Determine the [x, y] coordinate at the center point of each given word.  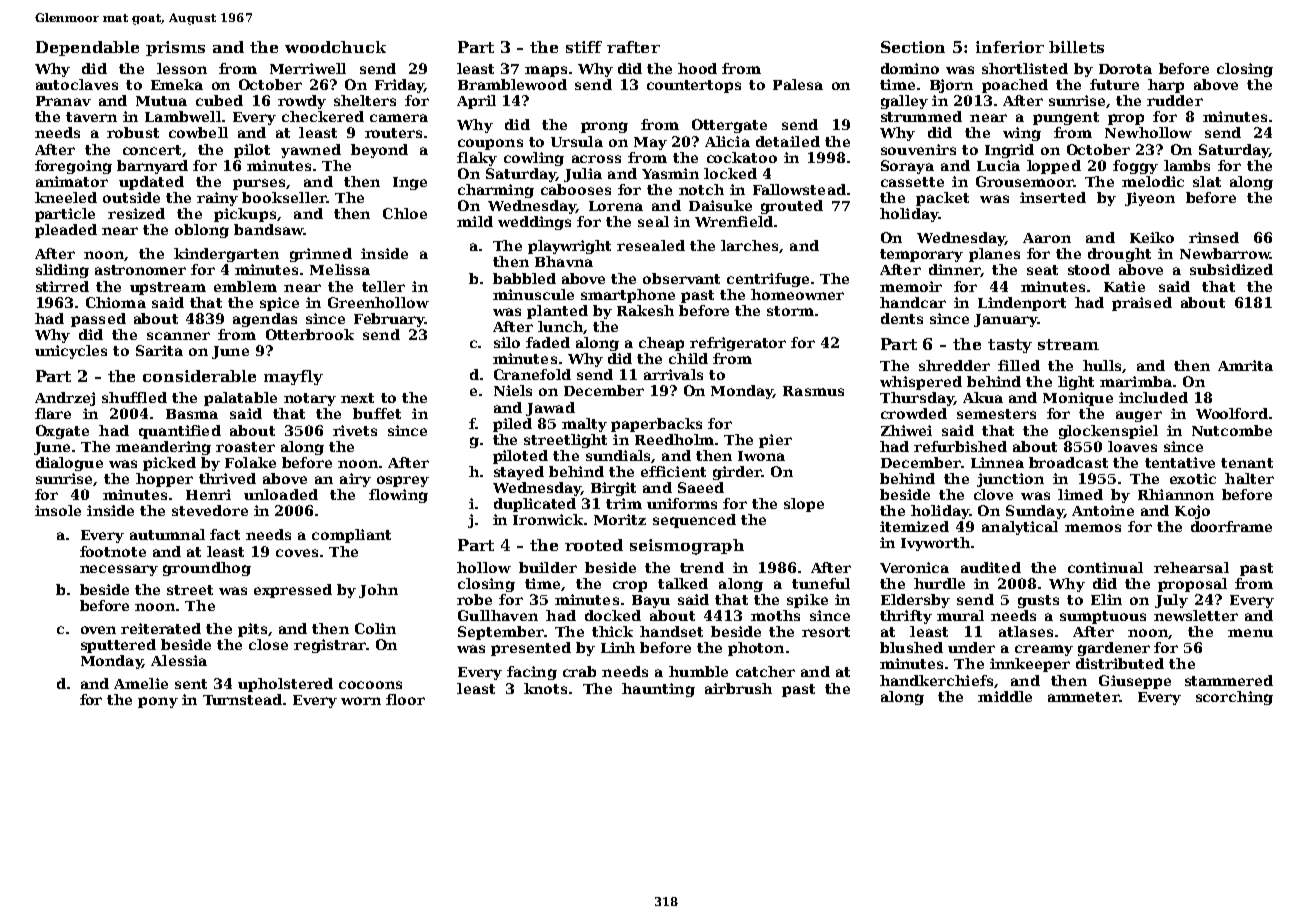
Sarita [159, 350]
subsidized [1231, 269]
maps [546, 71]
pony [158, 702]
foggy [1135, 167]
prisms [175, 48]
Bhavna [564, 261]
